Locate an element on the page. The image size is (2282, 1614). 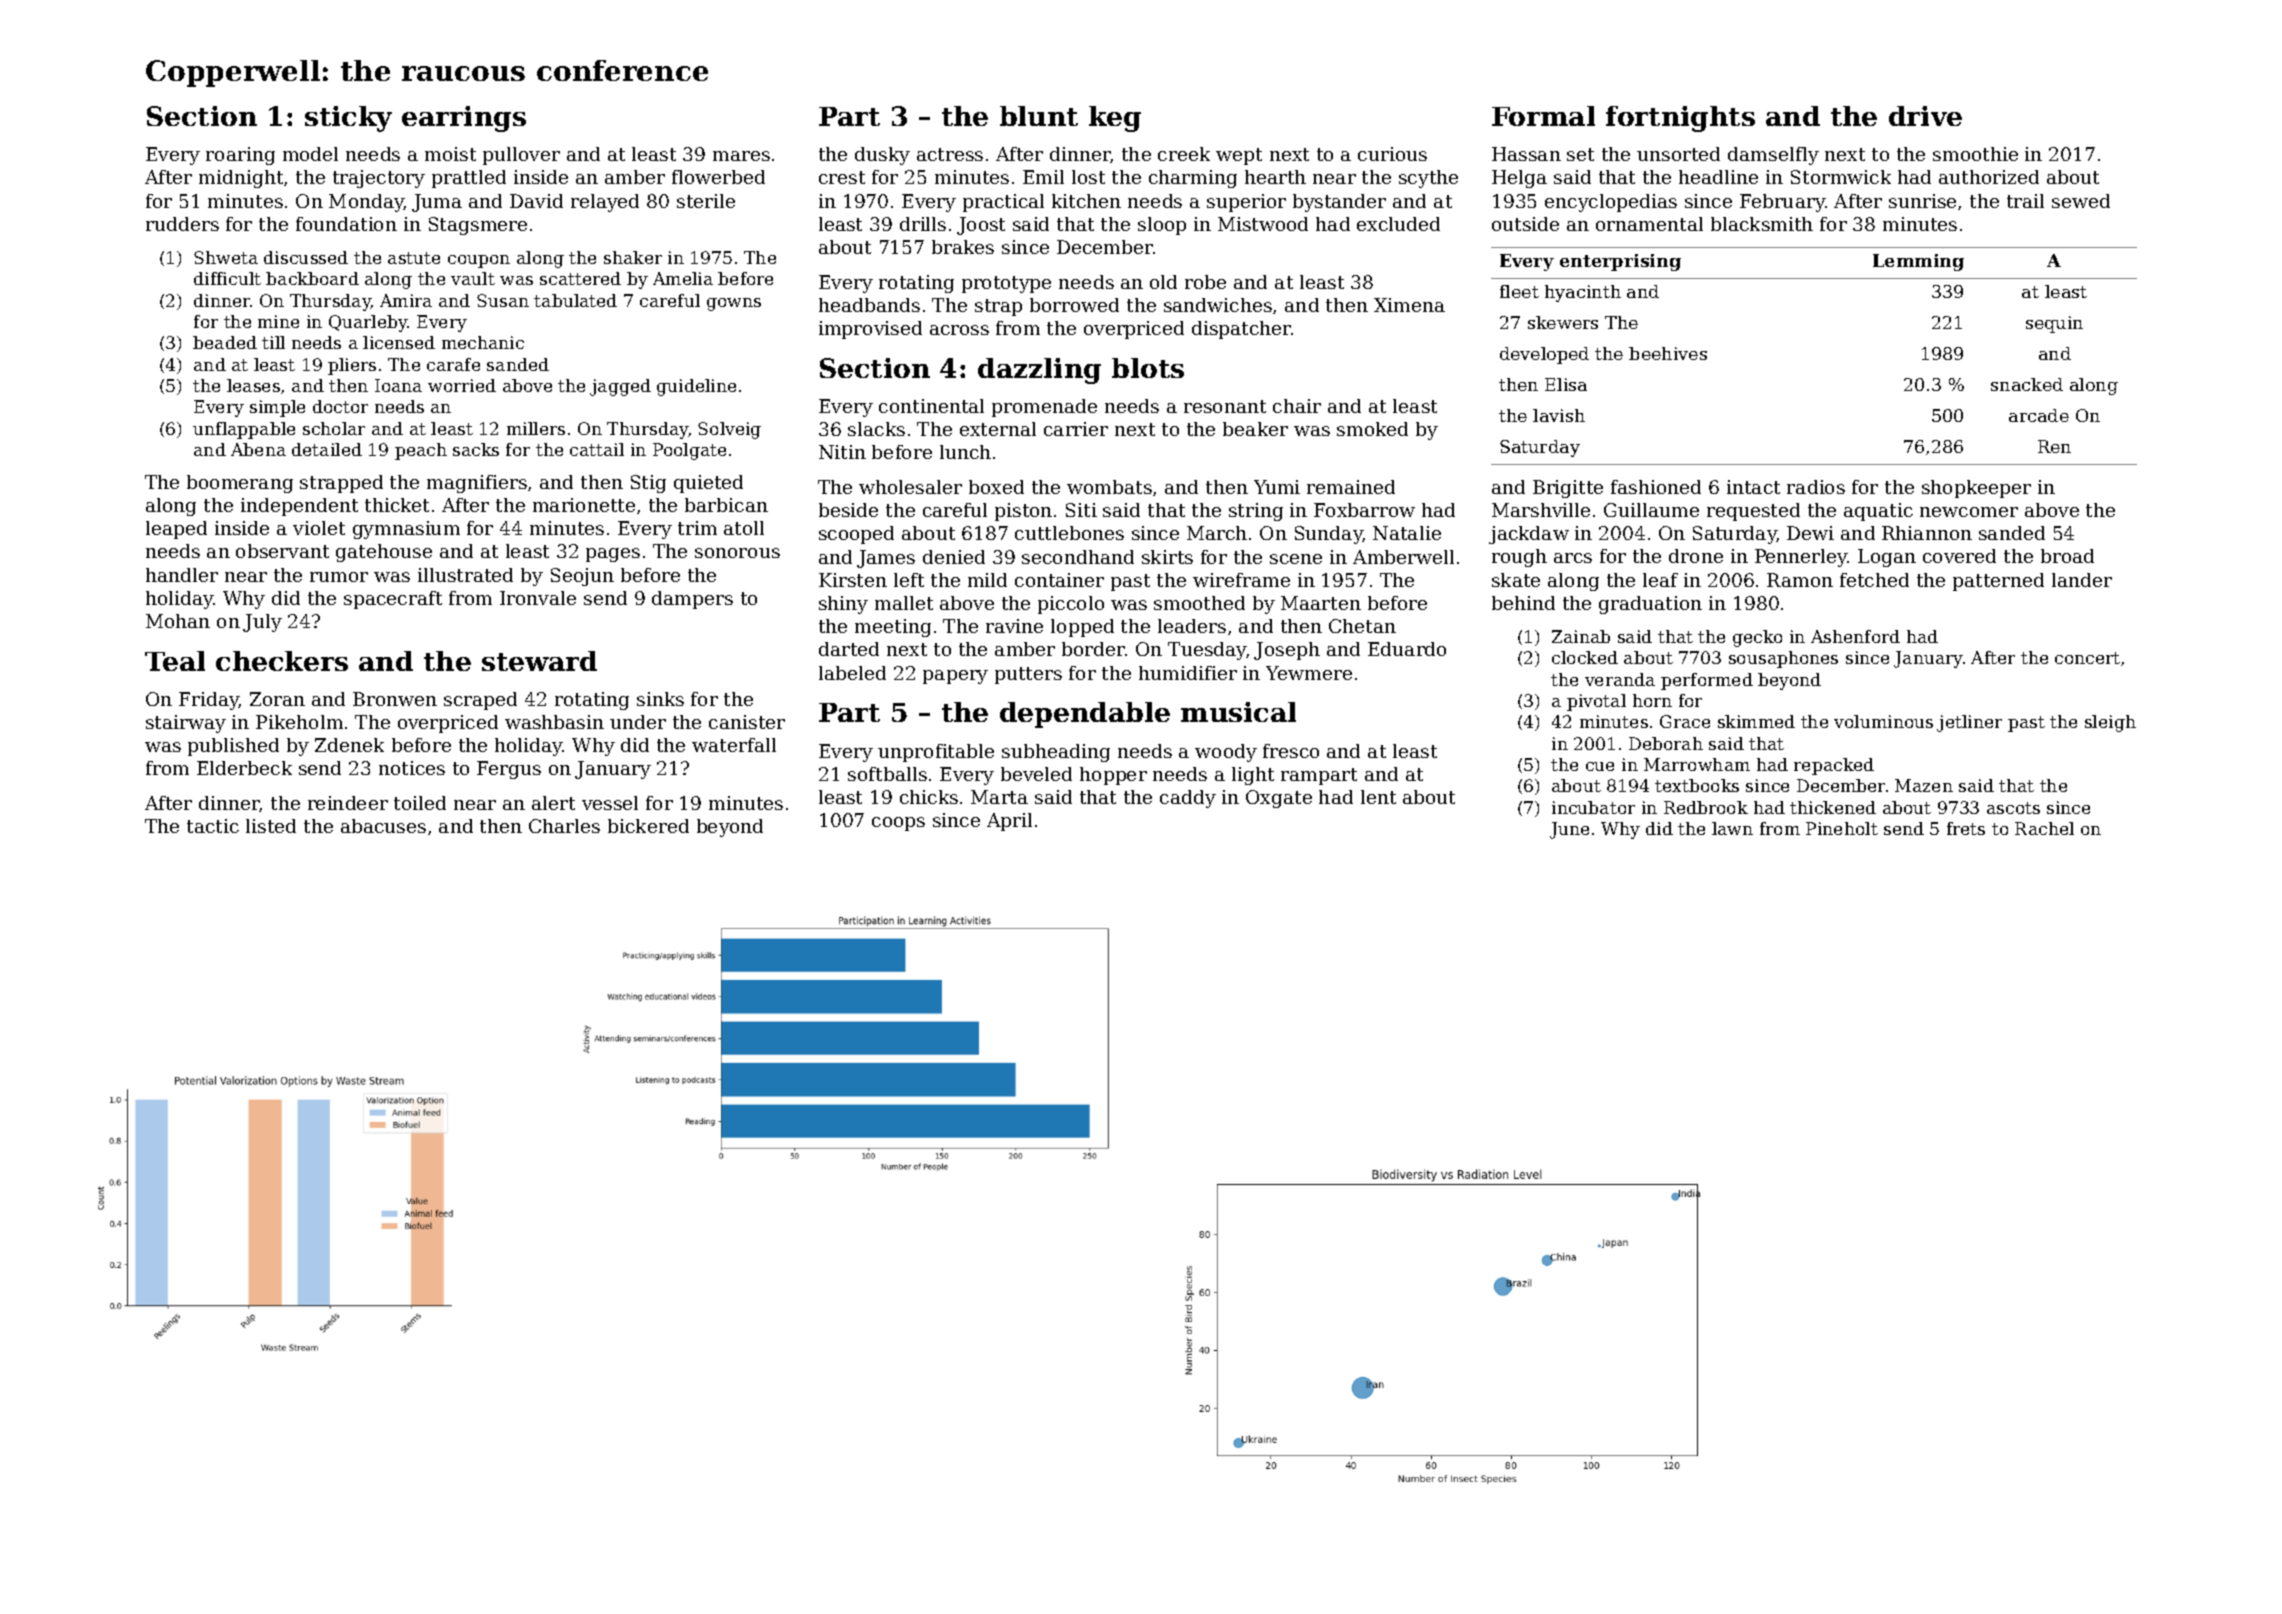
wholesaler is located at coordinates (910, 487).
